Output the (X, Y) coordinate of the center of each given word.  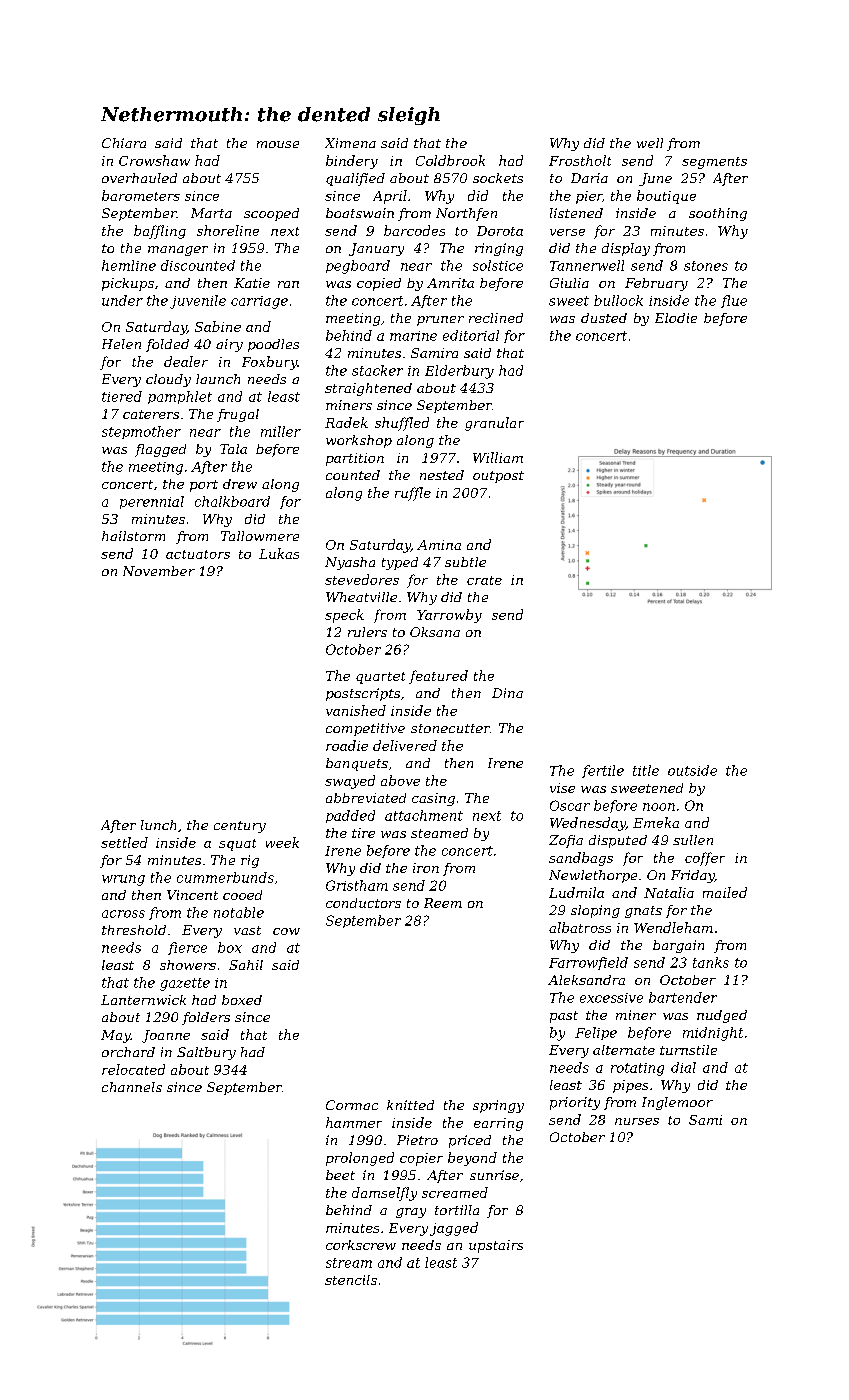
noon (659, 807)
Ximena (350, 143)
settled (124, 842)
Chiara (124, 143)
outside (692, 770)
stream (349, 1263)
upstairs (496, 1246)
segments (714, 163)
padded (350, 816)
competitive (365, 729)
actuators (198, 554)
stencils (351, 1280)
